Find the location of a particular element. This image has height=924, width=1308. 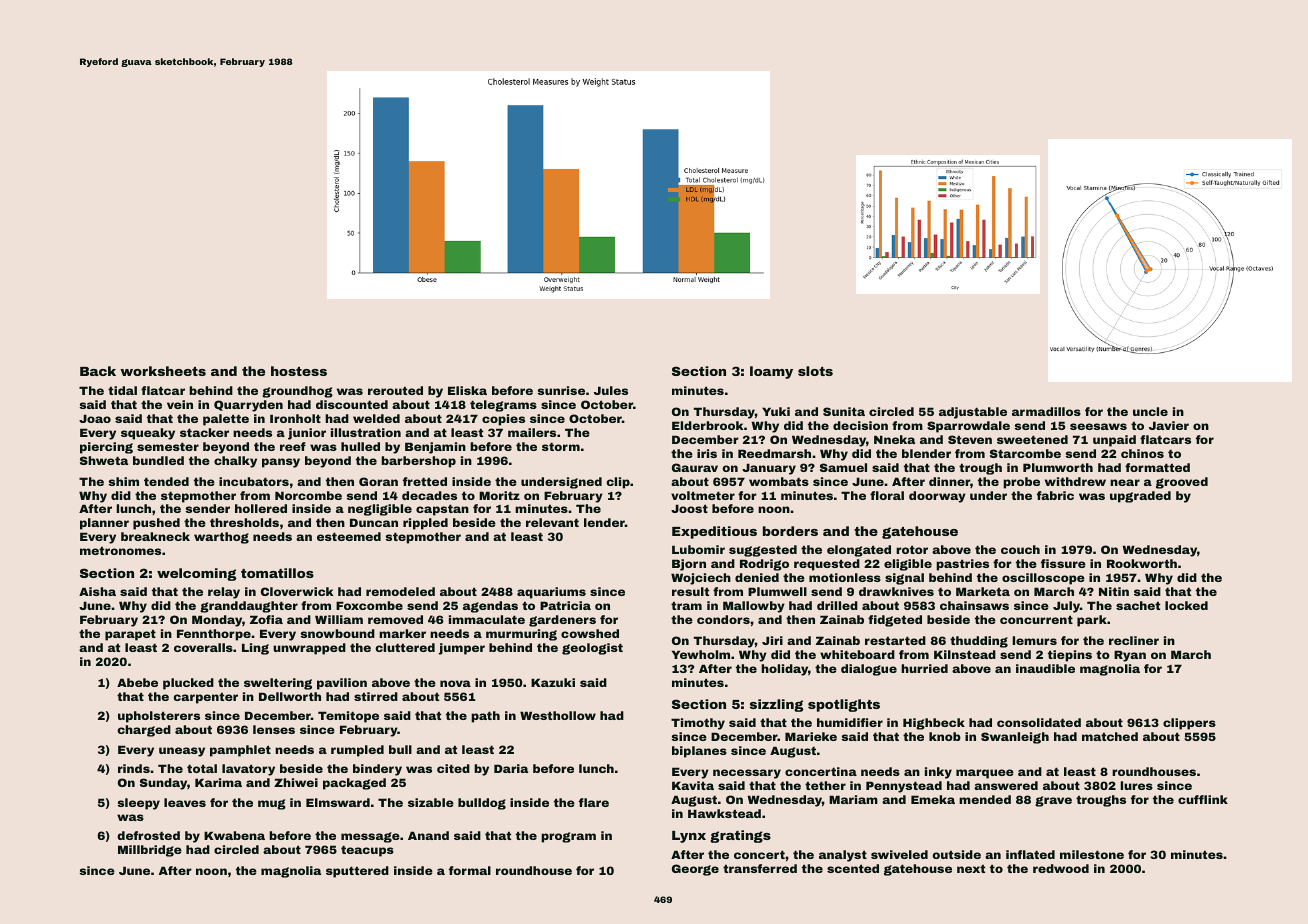

charged is located at coordinates (144, 731).
